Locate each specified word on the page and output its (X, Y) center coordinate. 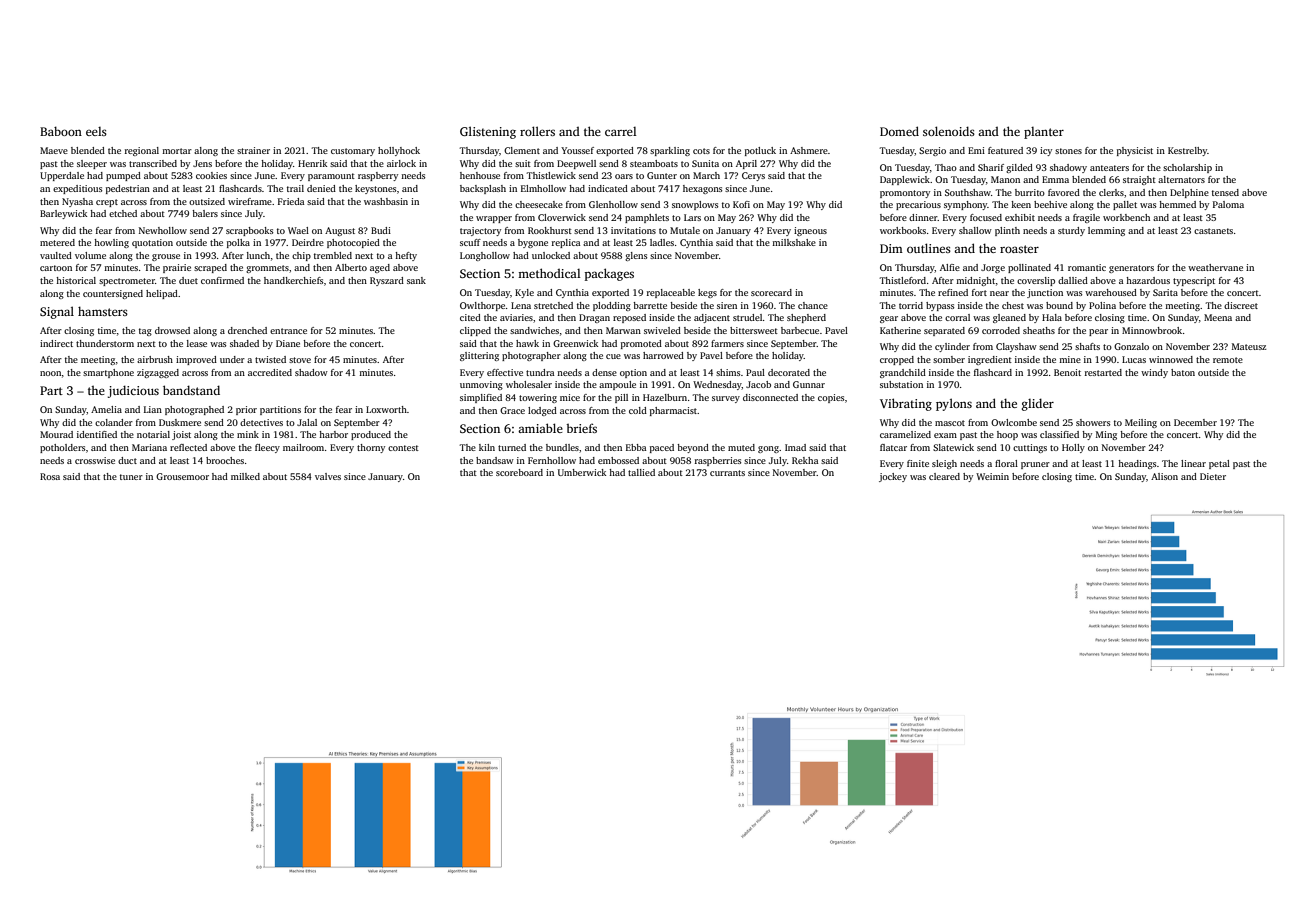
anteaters (1109, 168)
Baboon (61, 131)
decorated (789, 372)
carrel (621, 131)
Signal (57, 312)
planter (1044, 133)
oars (624, 176)
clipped (475, 331)
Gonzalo (1131, 346)
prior (246, 410)
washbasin (386, 201)
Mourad (56, 434)
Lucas (1134, 359)
